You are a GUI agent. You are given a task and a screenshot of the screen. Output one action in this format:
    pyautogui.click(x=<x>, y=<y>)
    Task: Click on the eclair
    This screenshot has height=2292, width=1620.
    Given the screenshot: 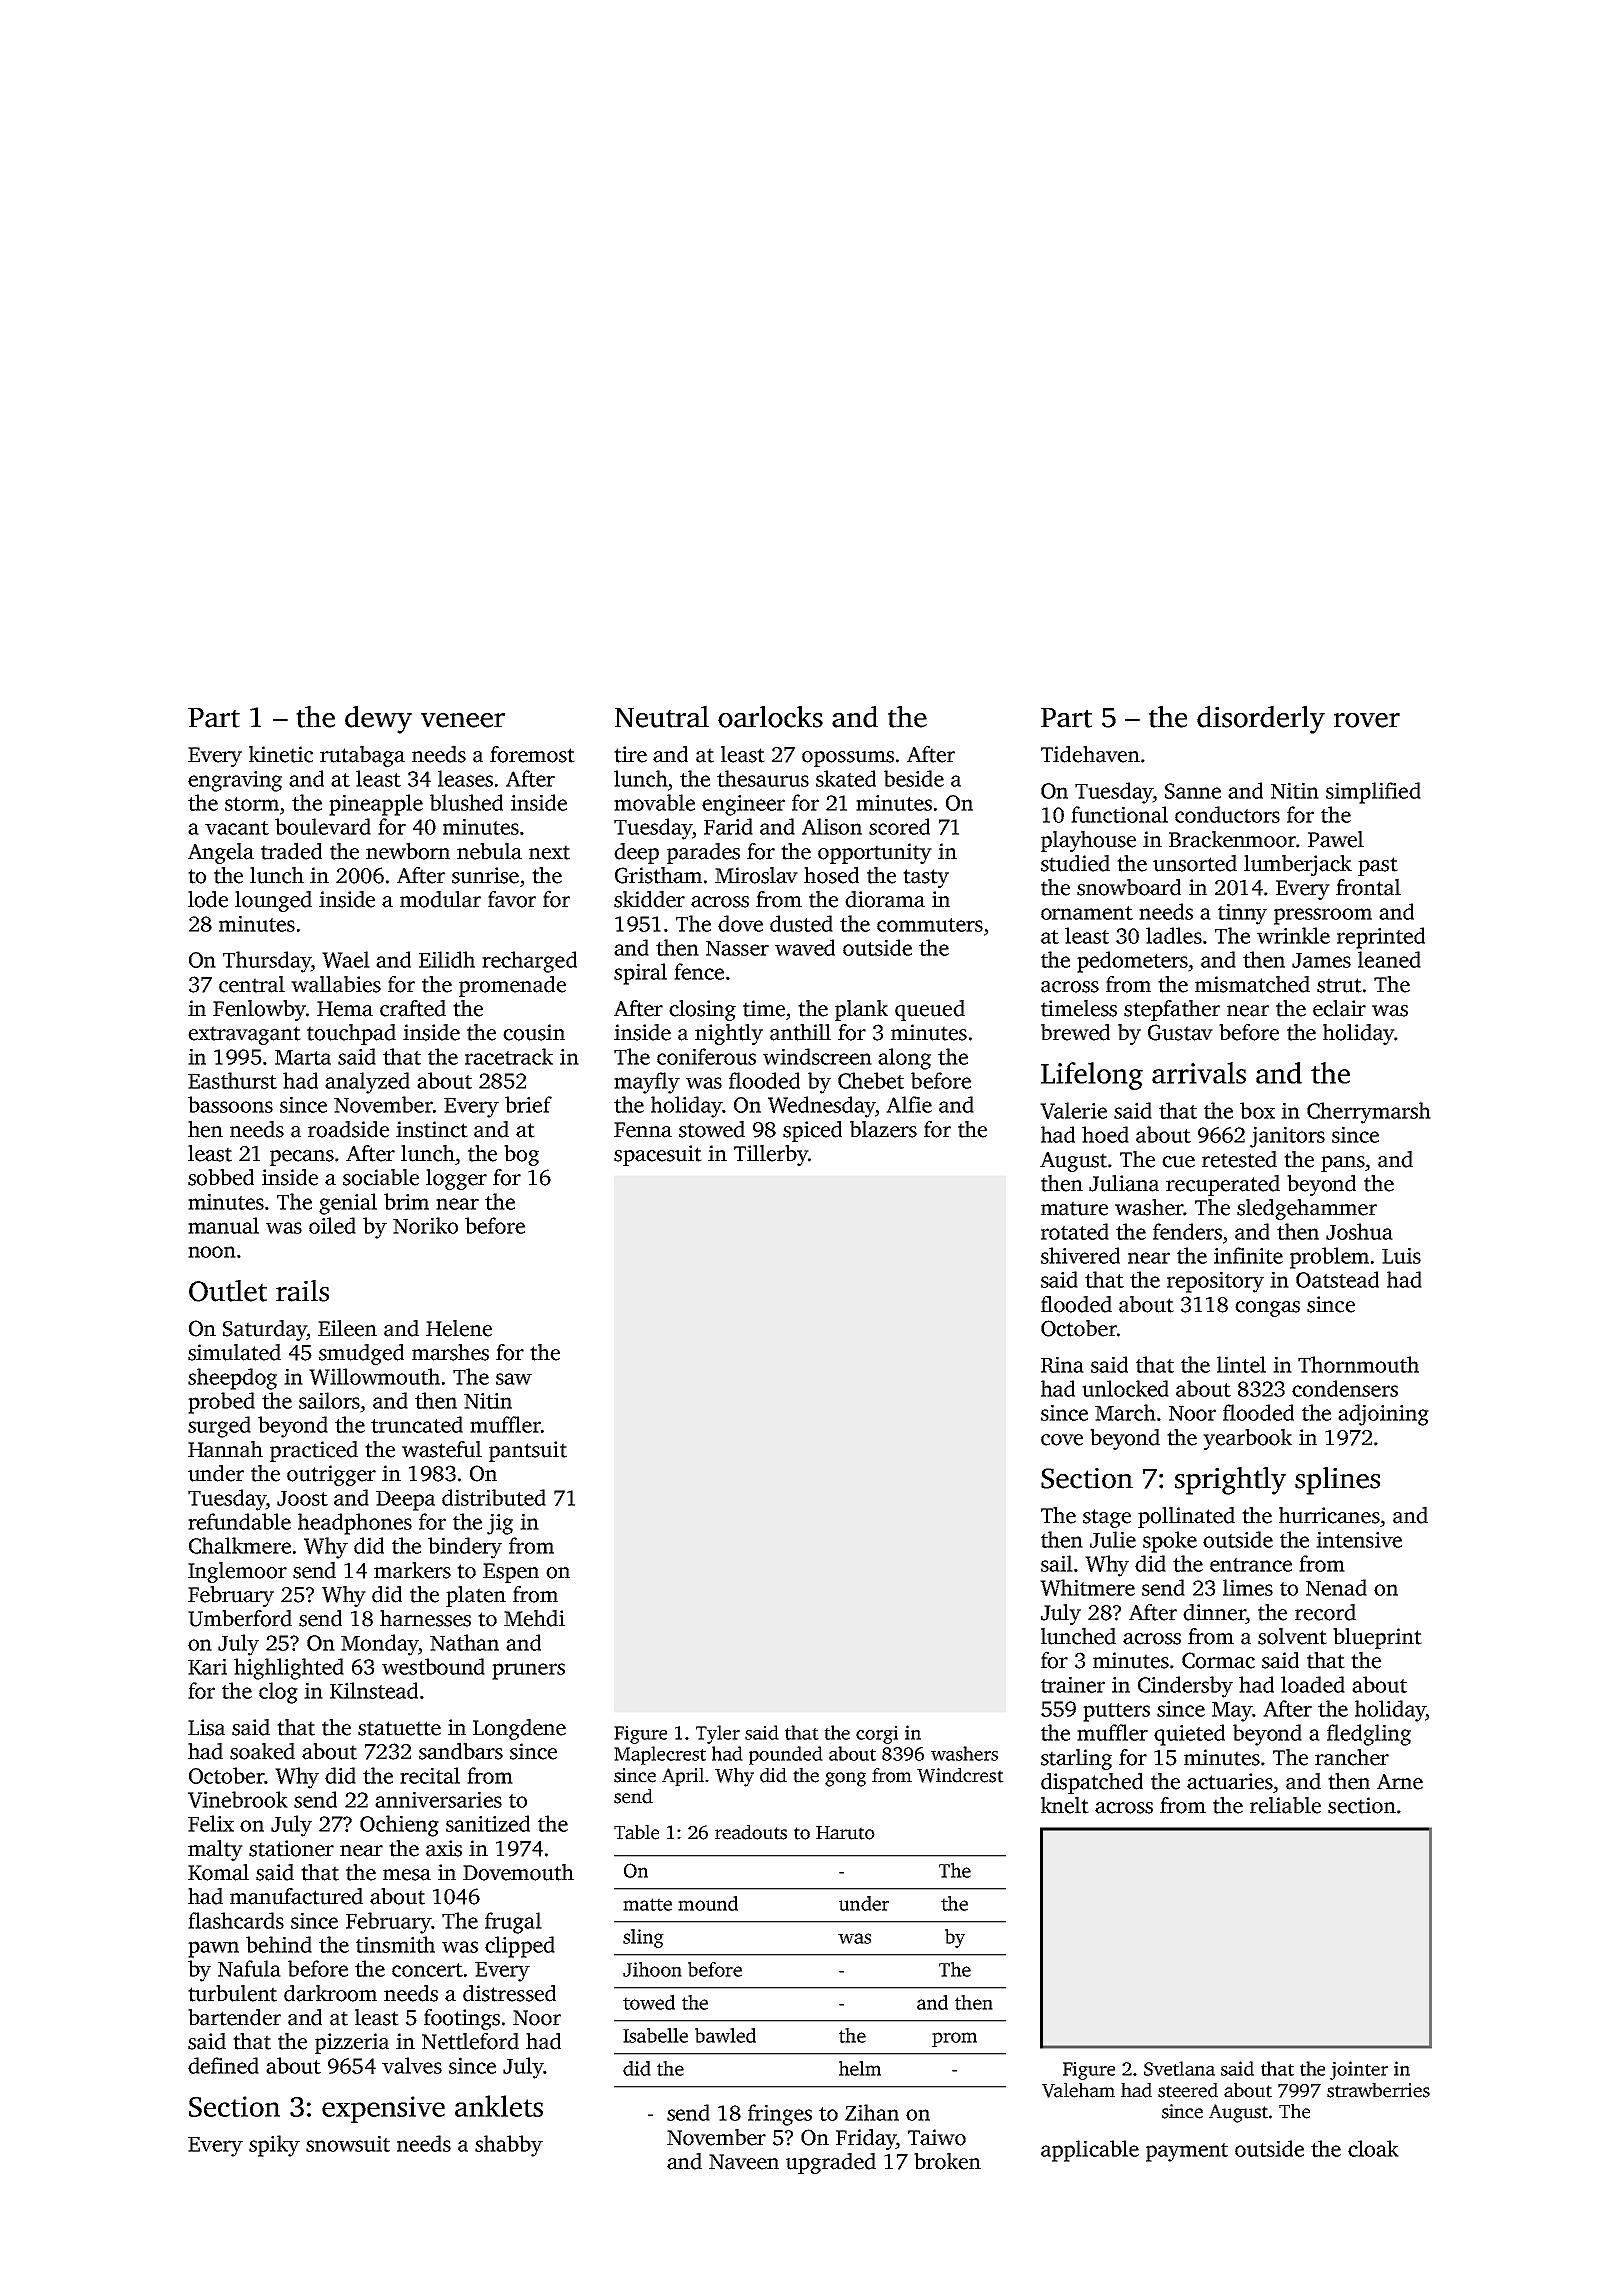 What is the action you would take?
    pyautogui.click(x=1339, y=1008)
